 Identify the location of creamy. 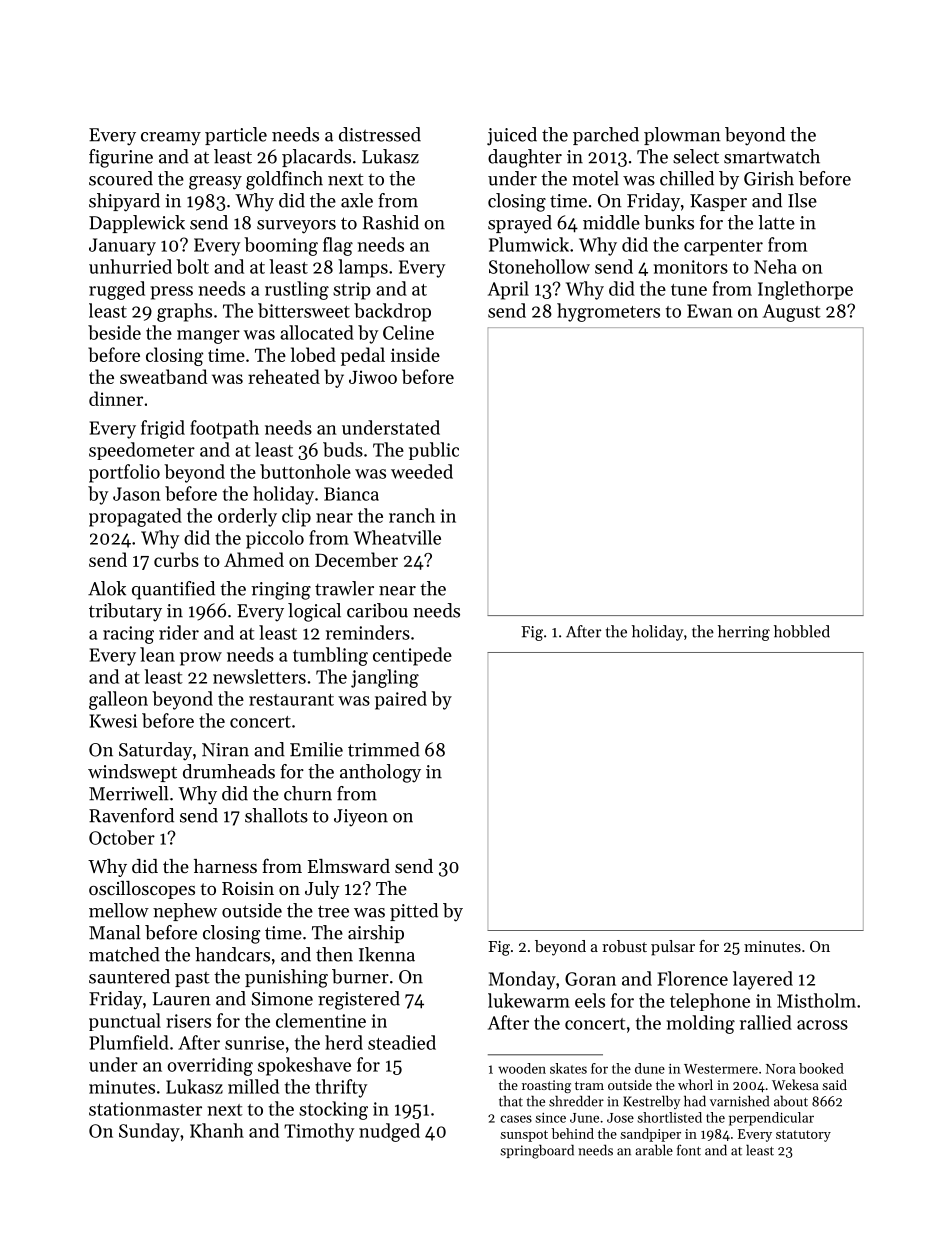
(171, 139).
